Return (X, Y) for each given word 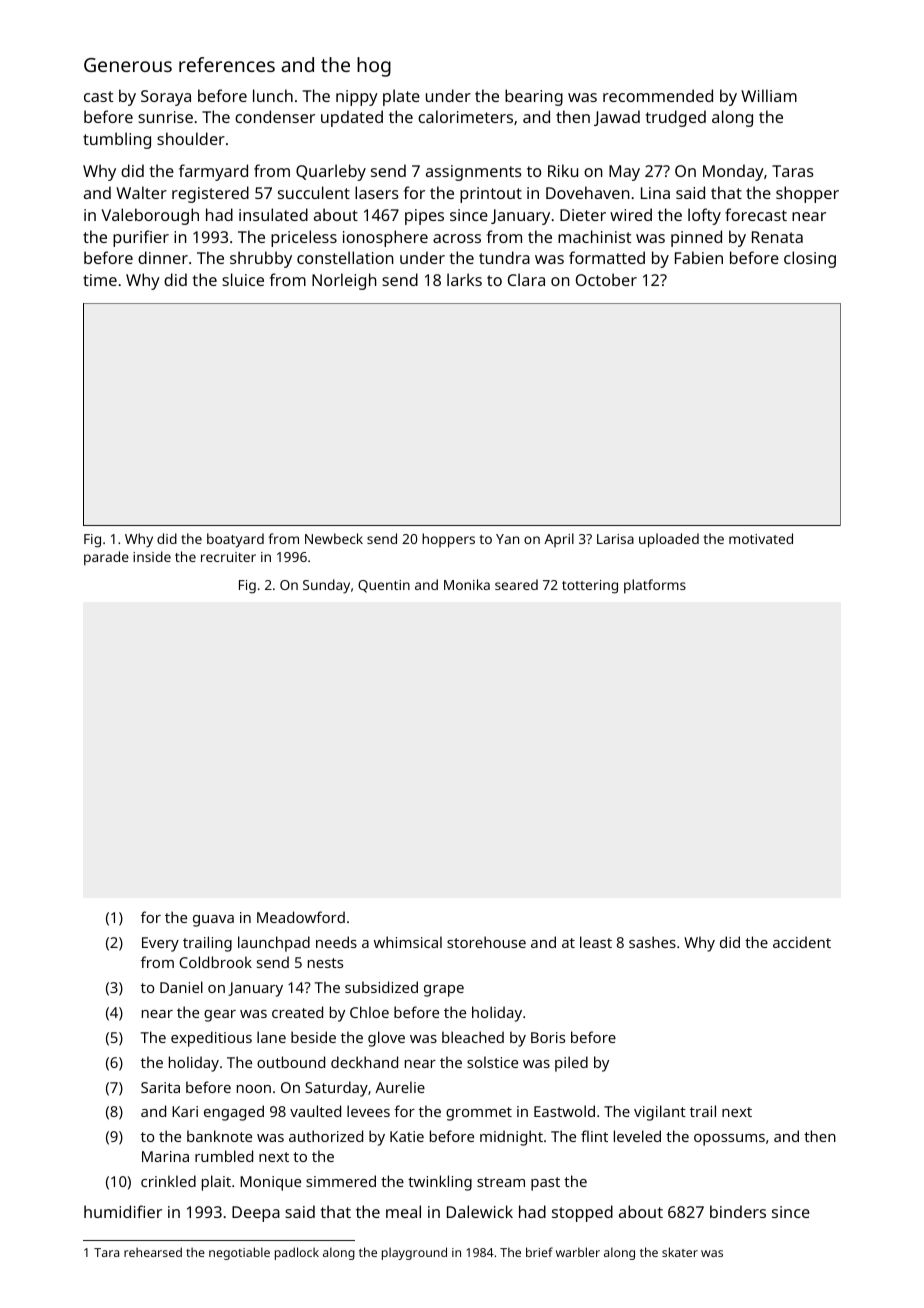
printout (491, 195)
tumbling (117, 140)
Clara (526, 279)
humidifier (123, 1211)
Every (160, 944)
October (606, 279)
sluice (243, 279)
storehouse (486, 942)
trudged (676, 118)
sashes (652, 942)
